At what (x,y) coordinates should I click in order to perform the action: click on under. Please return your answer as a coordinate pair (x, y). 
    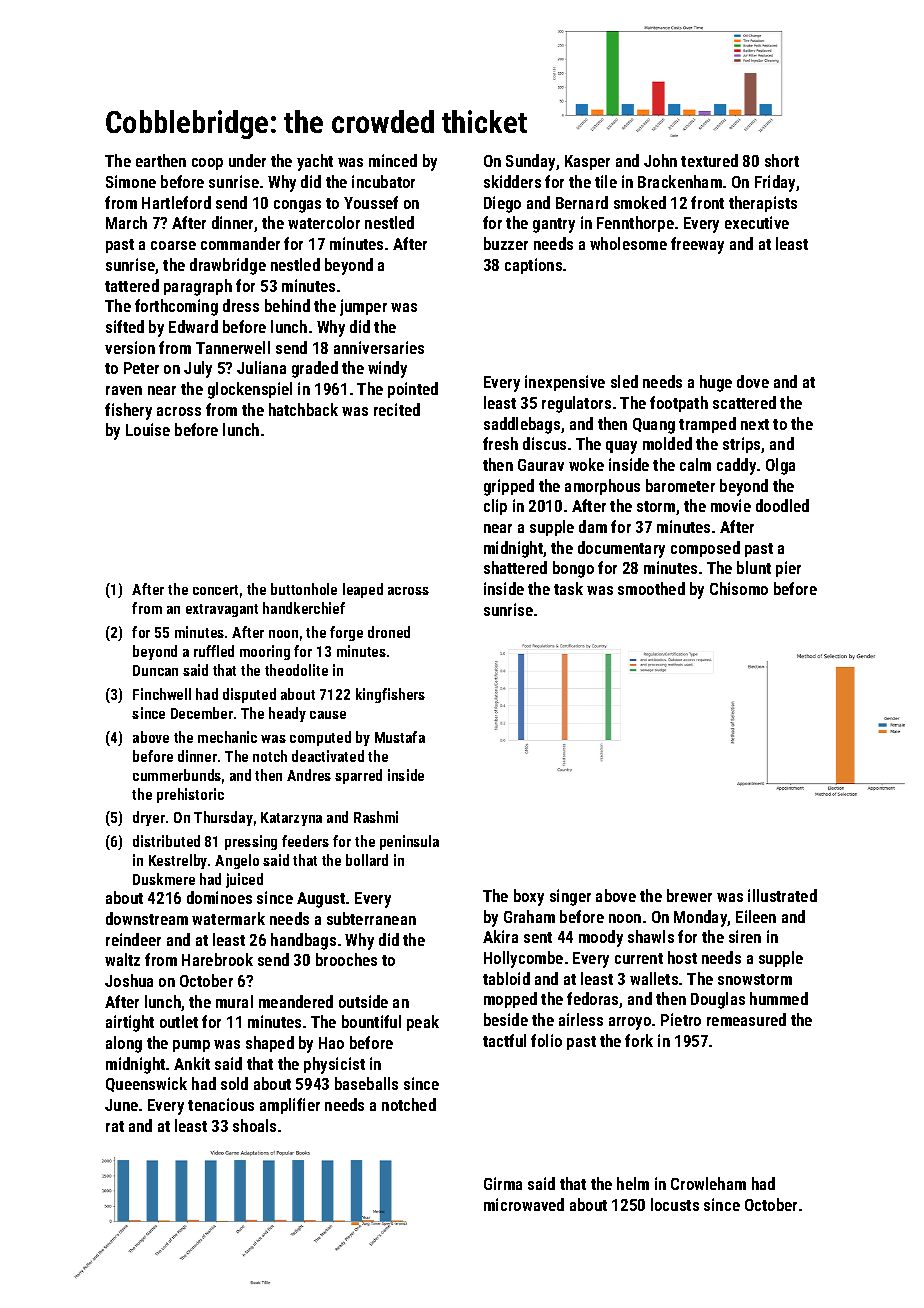
    Looking at the image, I should click on (247, 160).
